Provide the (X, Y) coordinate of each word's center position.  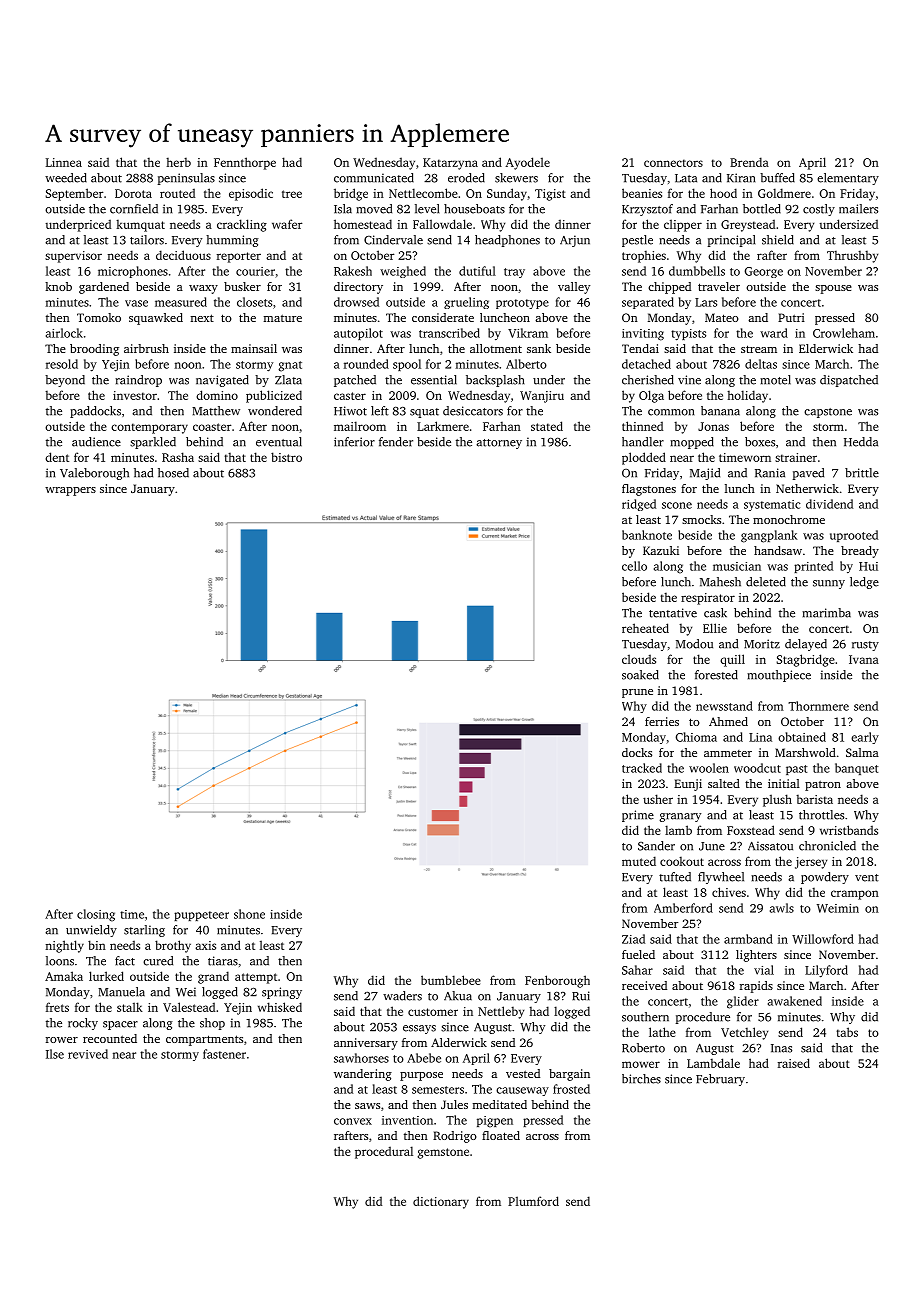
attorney (499, 444)
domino (217, 395)
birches (641, 1079)
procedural (384, 1152)
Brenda (749, 162)
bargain (569, 1075)
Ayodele (527, 163)
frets (57, 1007)
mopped (692, 443)
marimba (826, 613)
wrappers (70, 491)
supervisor (73, 257)
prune (637, 693)
